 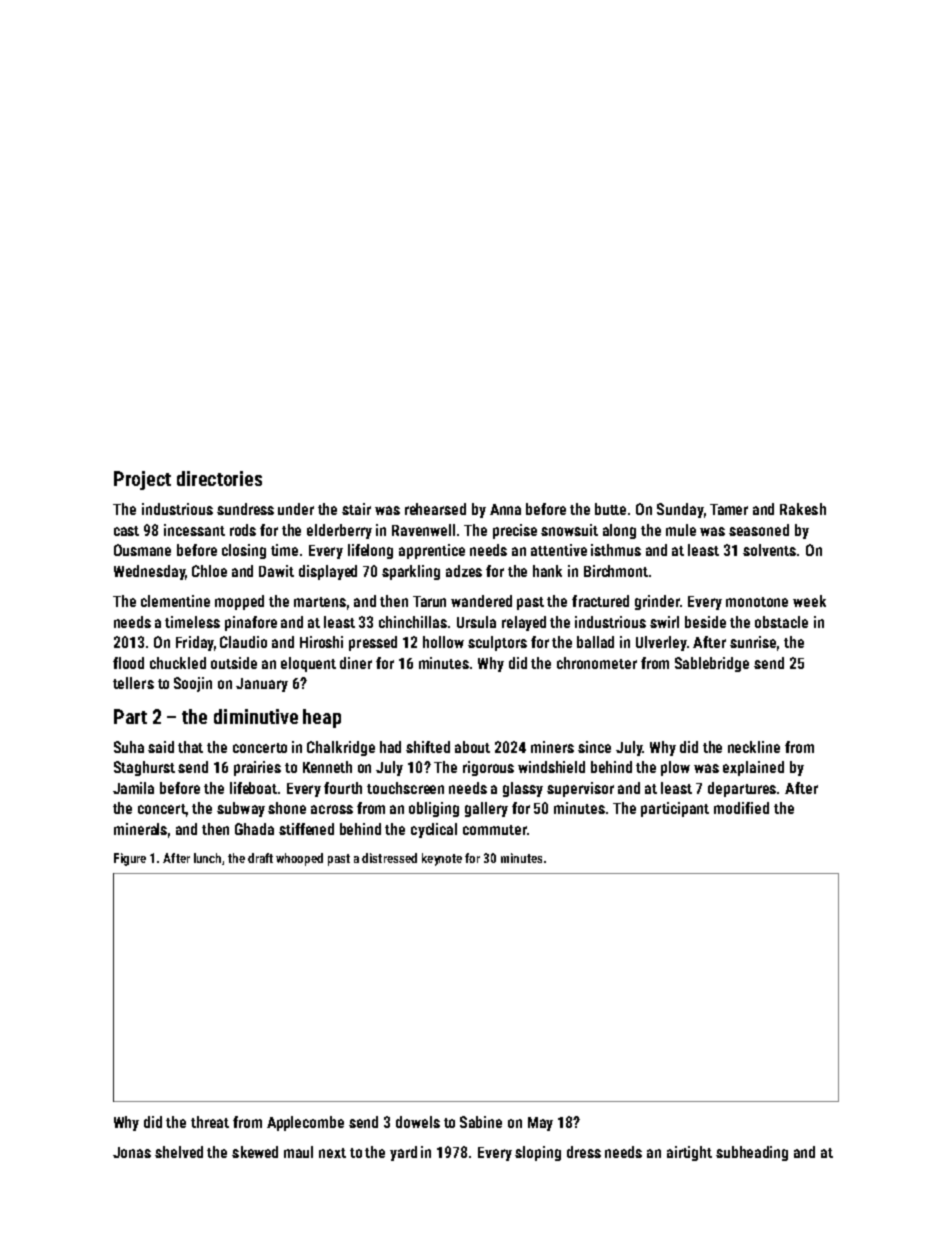 I want to click on directories, so click(x=219, y=478).
